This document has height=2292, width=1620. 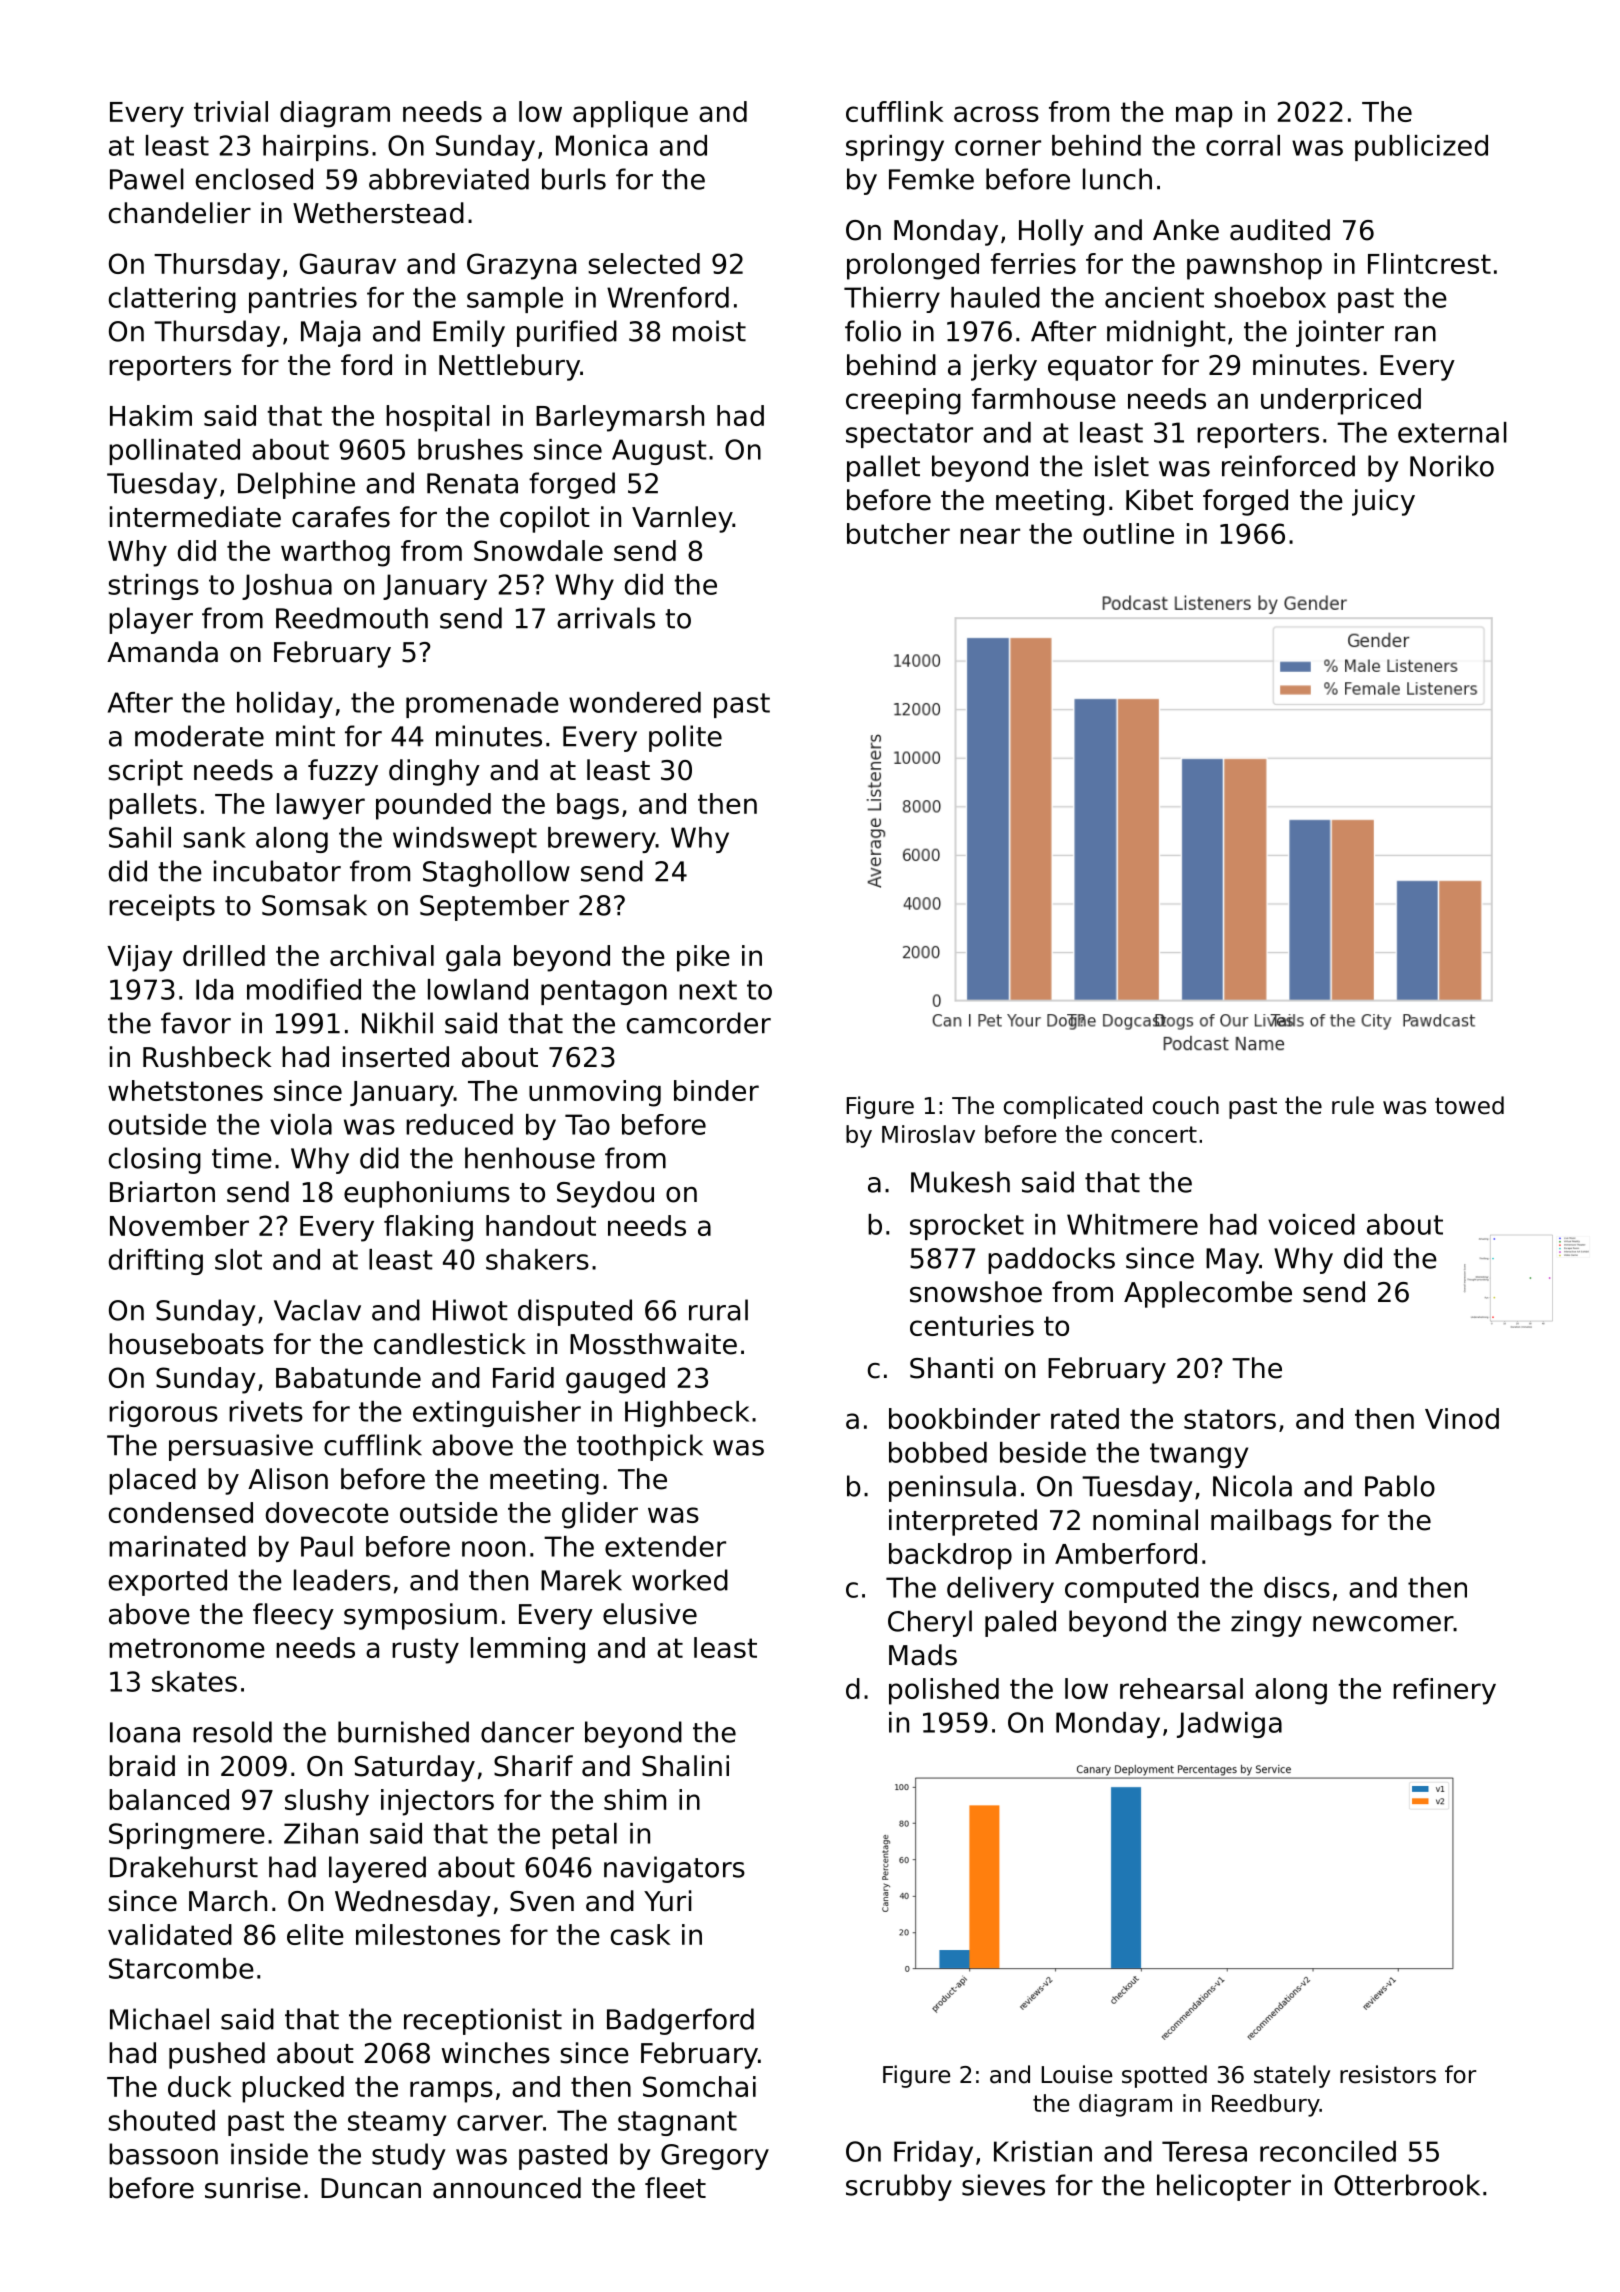 What do you see at coordinates (630, 114) in the document?
I see `applique` at bounding box center [630, 114].
